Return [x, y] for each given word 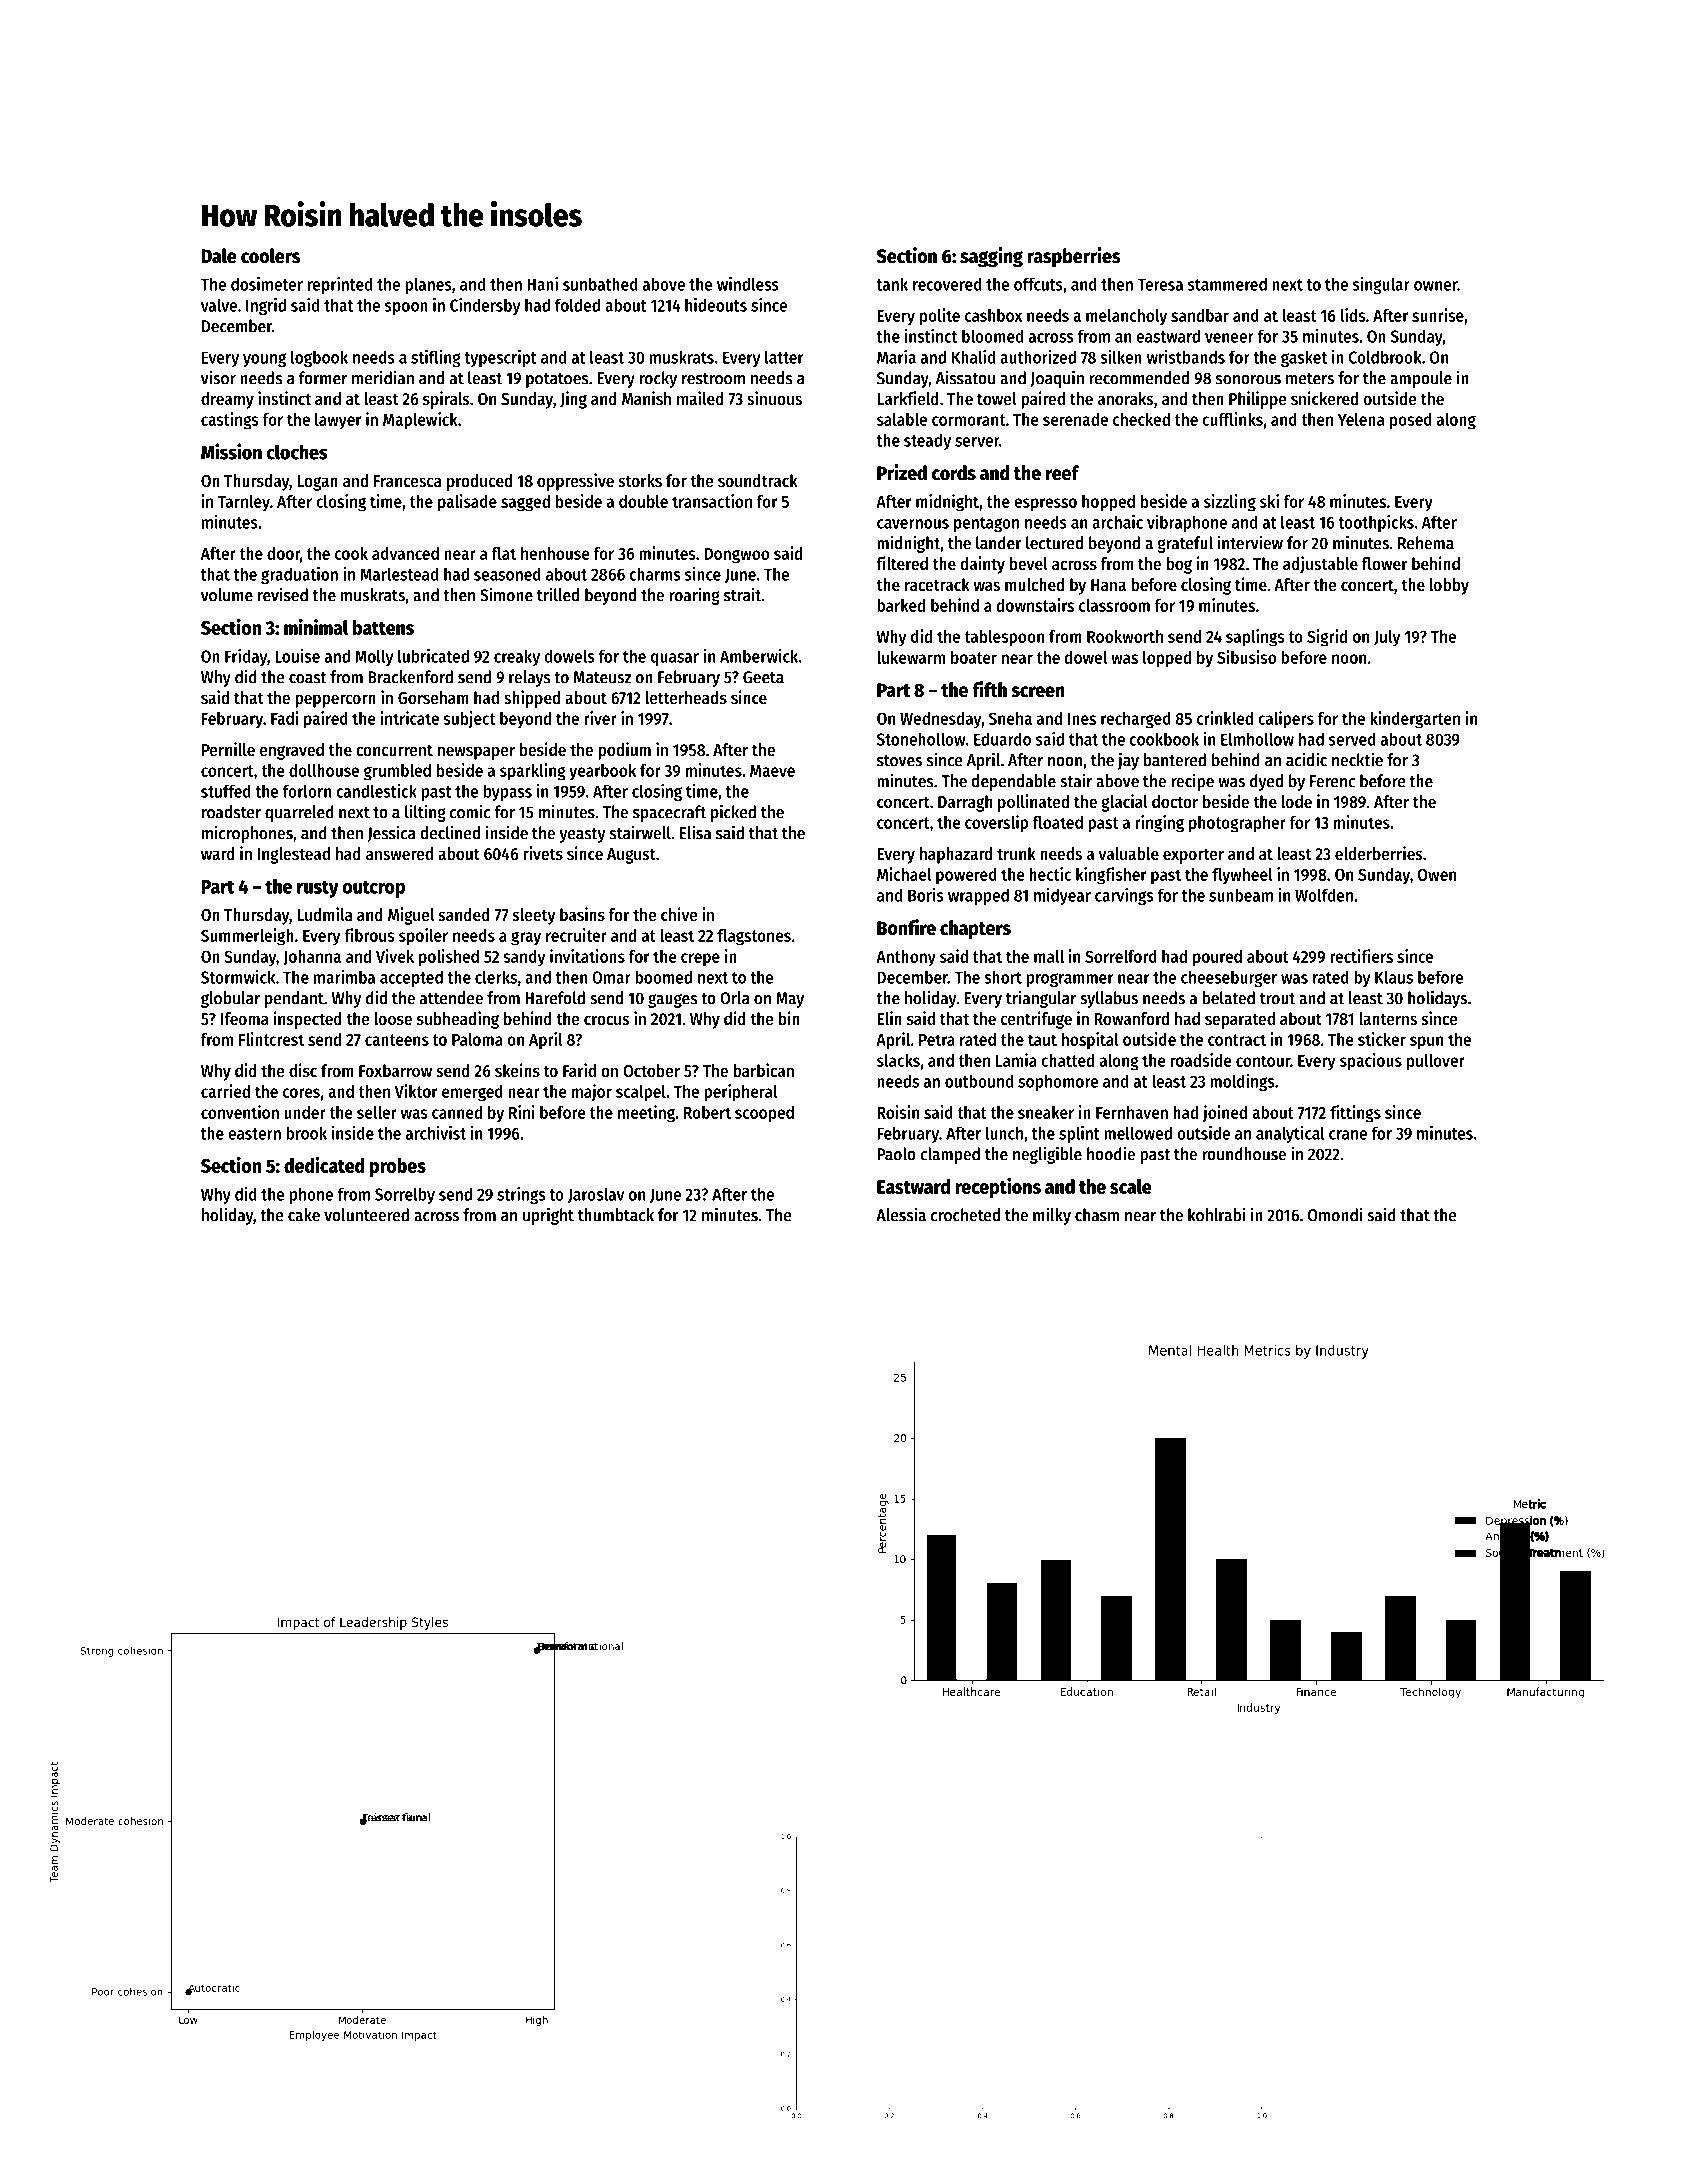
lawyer [338, 421]
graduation [299, 575]
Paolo [896, 1154]
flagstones [754, 937]
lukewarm [911, 657]
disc [303, 1070]
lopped [1167, 659]
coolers [270, 256]
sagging [991, 257]
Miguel [411, 916]
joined [1225, 1113]
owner [1436, 286]
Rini [522, 1112]
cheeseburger [1229, 978]
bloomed [992, 336]
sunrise [1438, 315]
